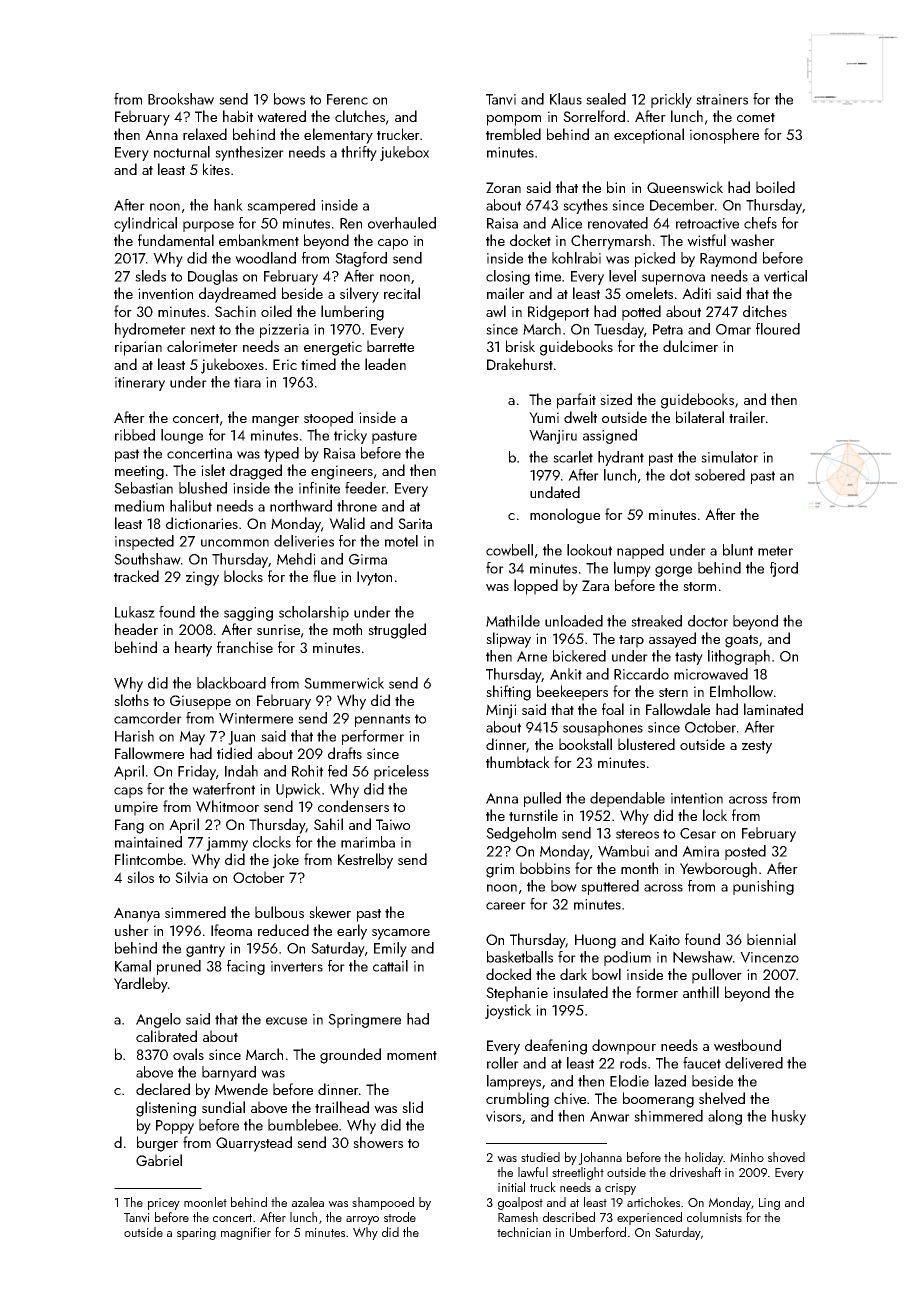  I want to click on Ferenc, so click(347, 99).
